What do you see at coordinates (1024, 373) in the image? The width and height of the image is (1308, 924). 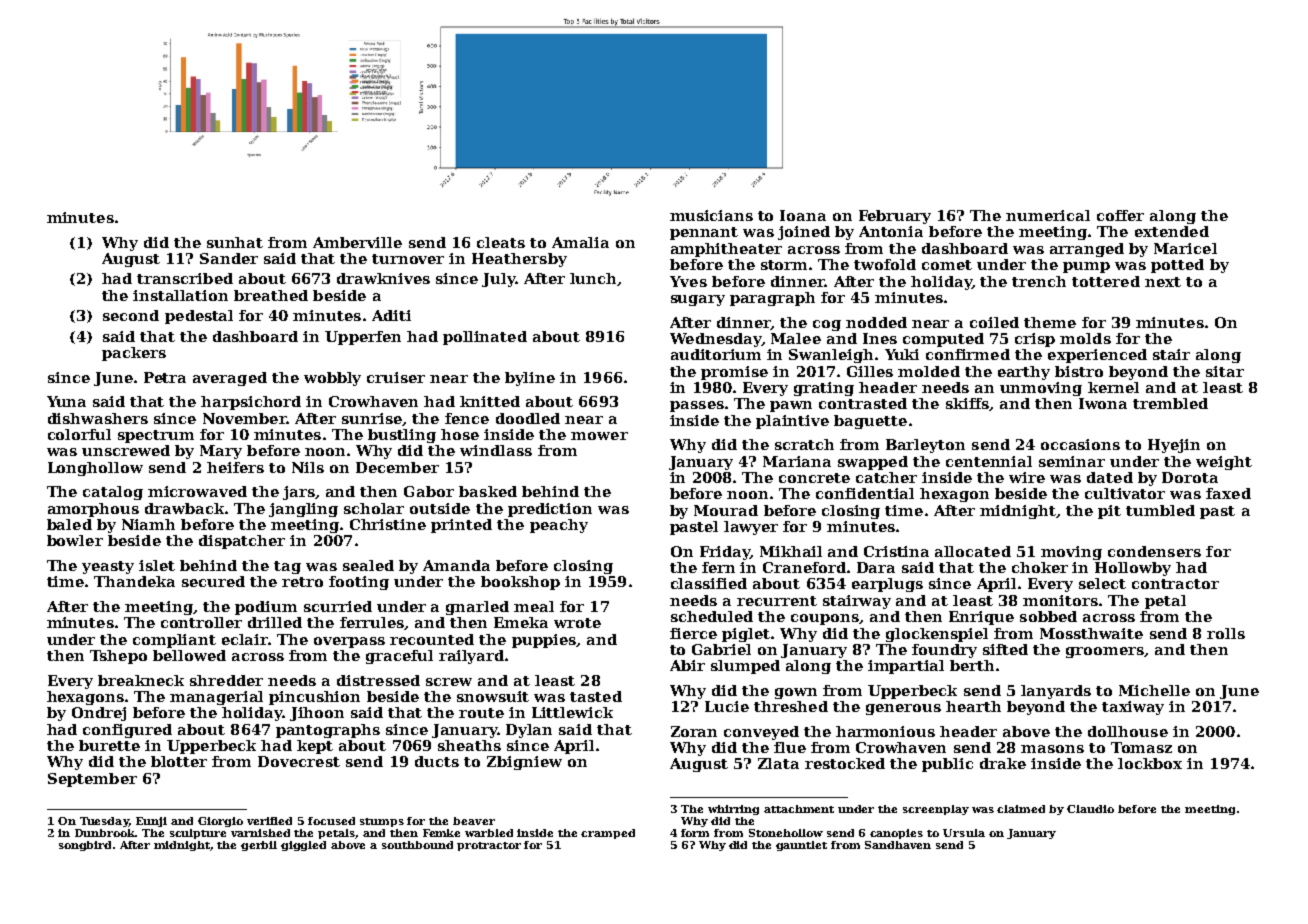 I see `earthy` at bounding box center [1024, 373].
